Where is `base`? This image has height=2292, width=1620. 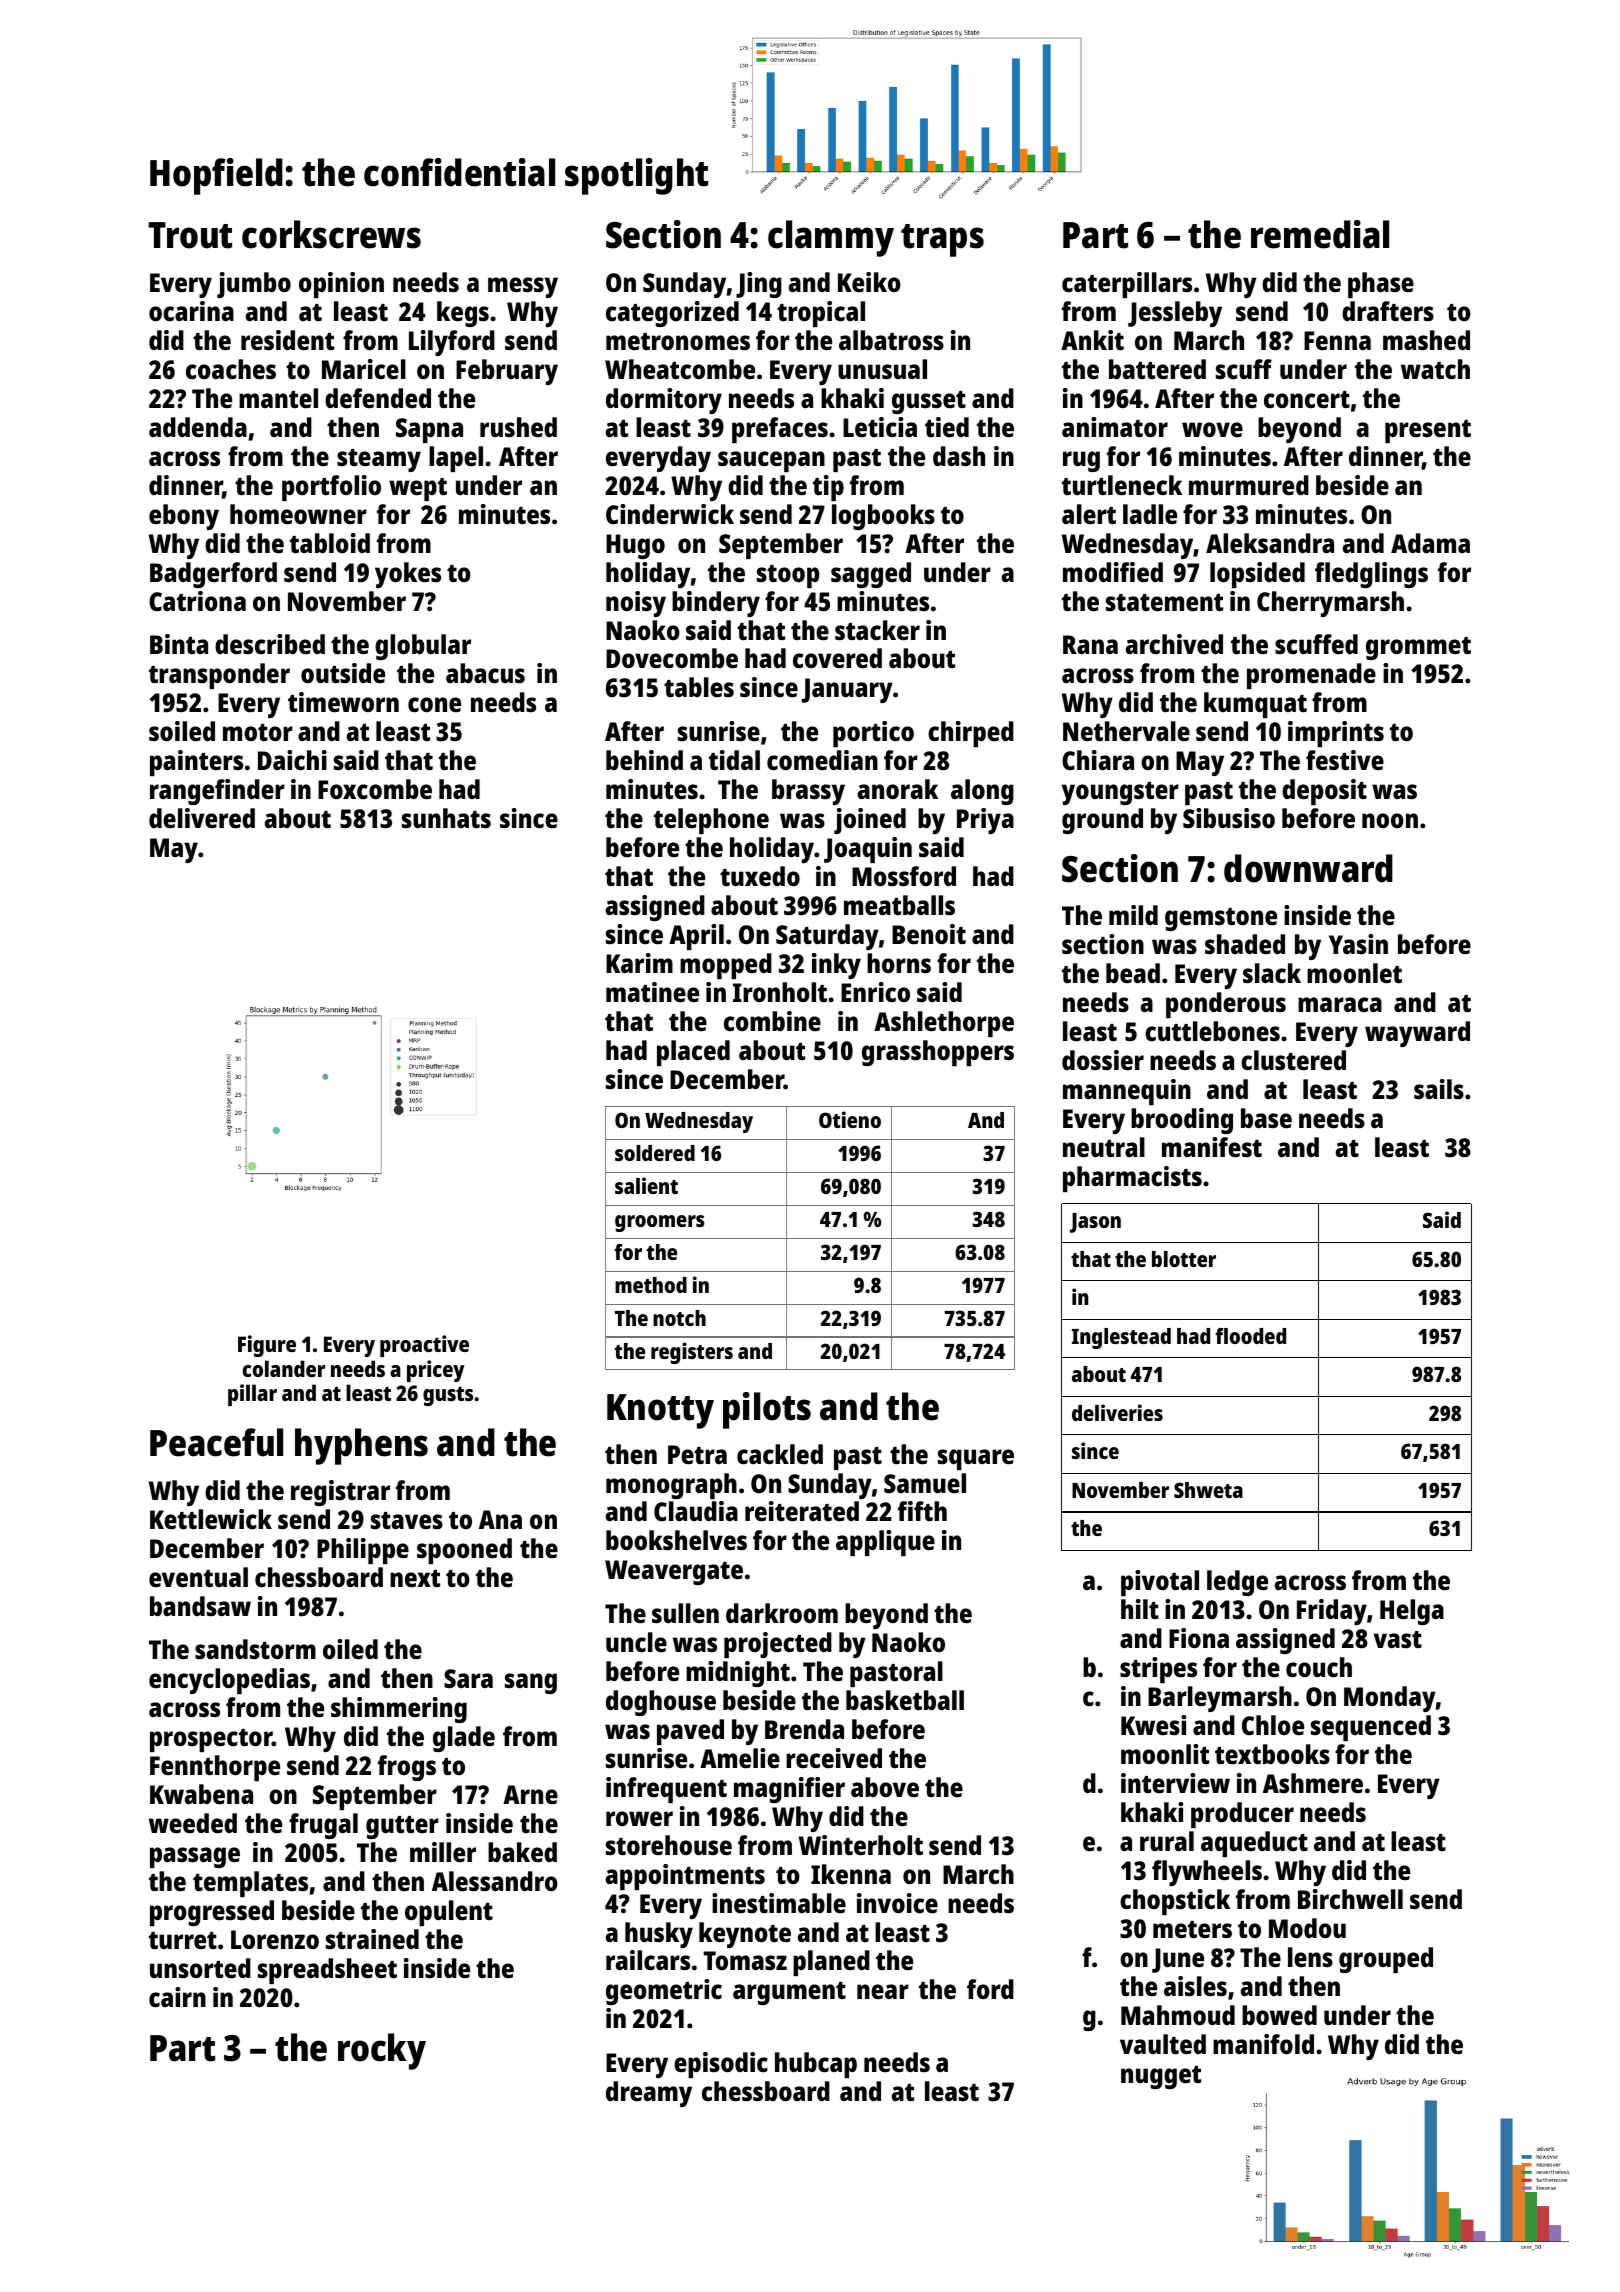 base is located at coordinates (1266, 1118).
